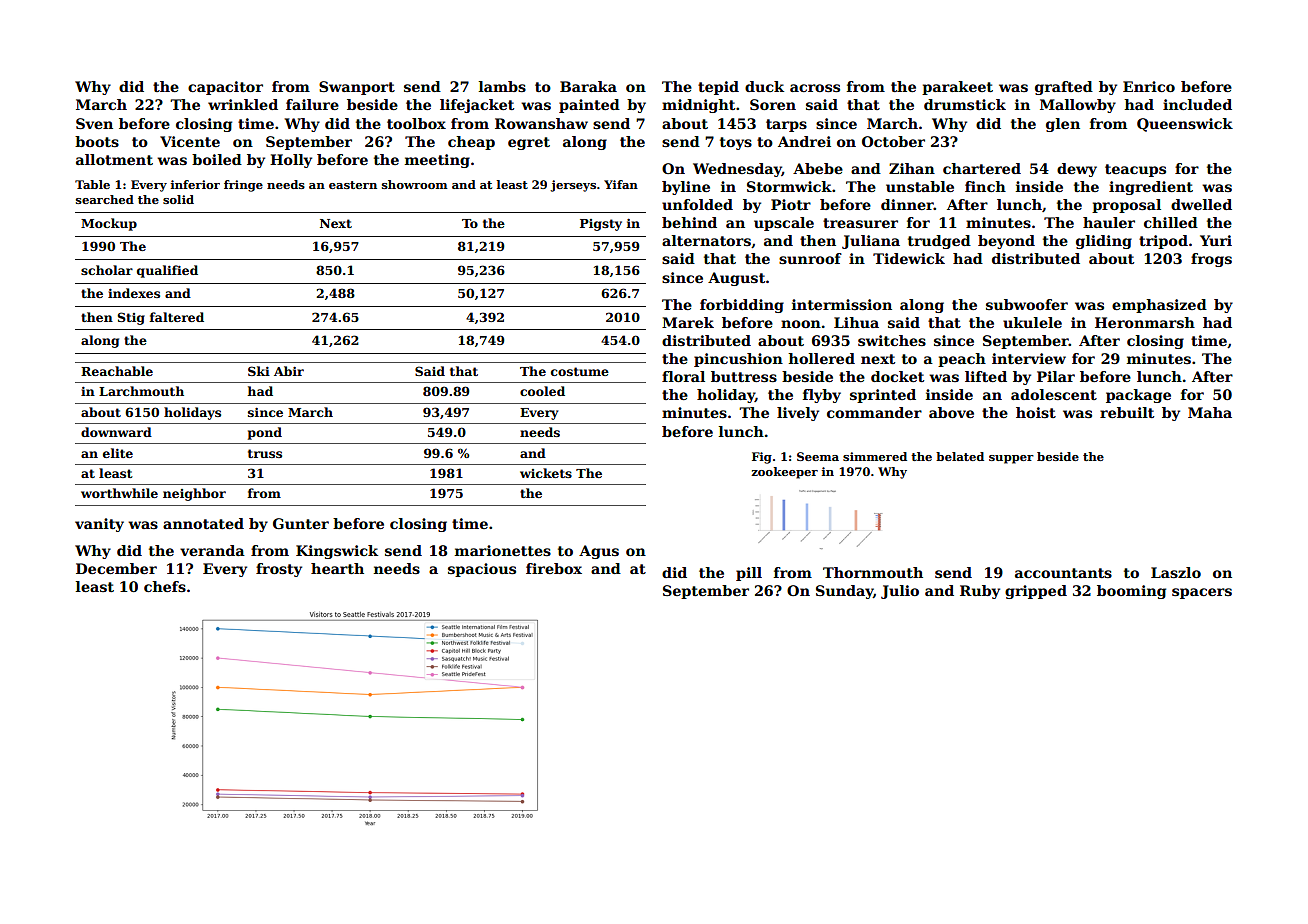 The image size is (1308, 924). What do you see at coordinates (683, 376) in the screenshot?
I see `floral` at bounding box center [683, 376].
